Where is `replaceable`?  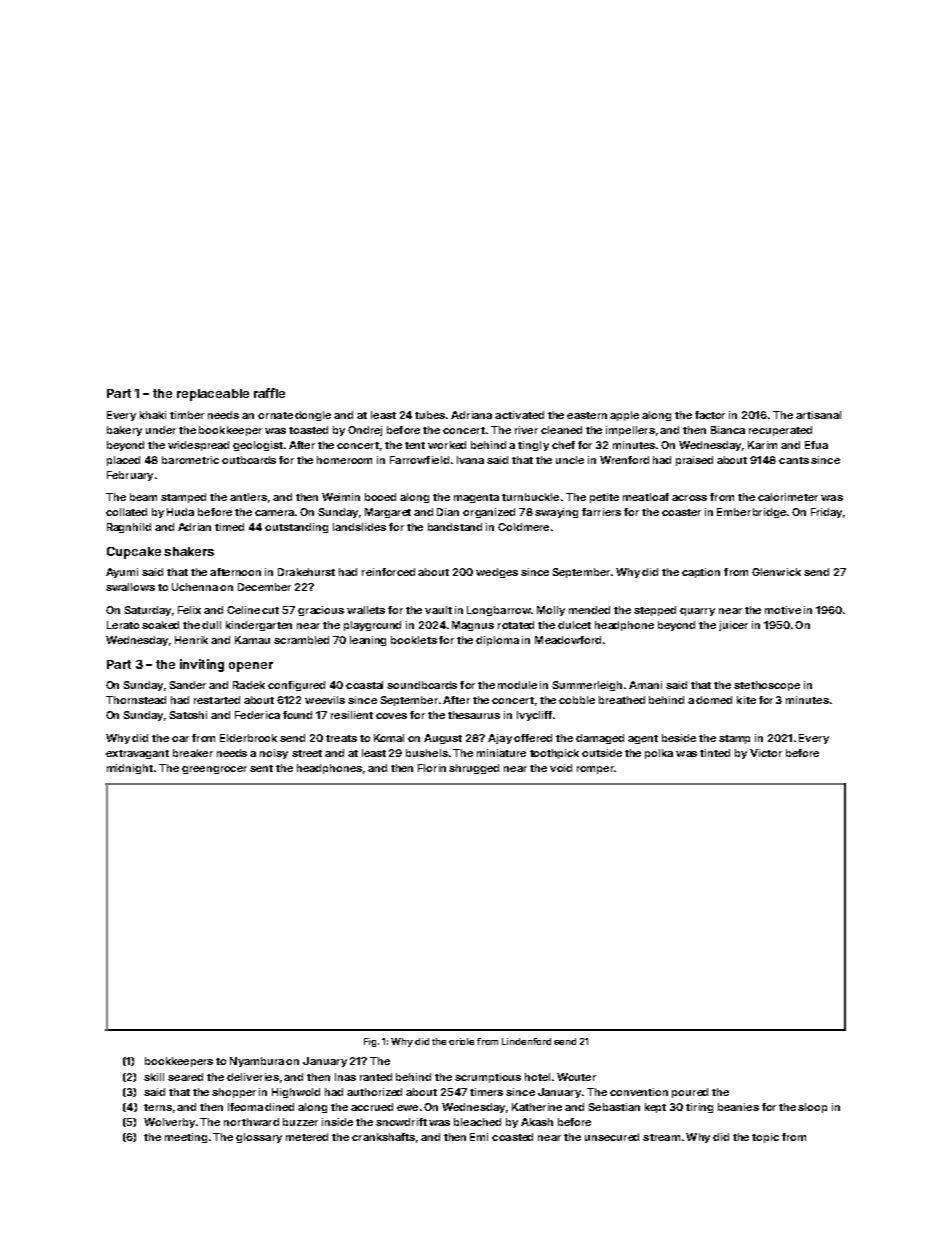
replaceable is located at coordinates (213, 395).
